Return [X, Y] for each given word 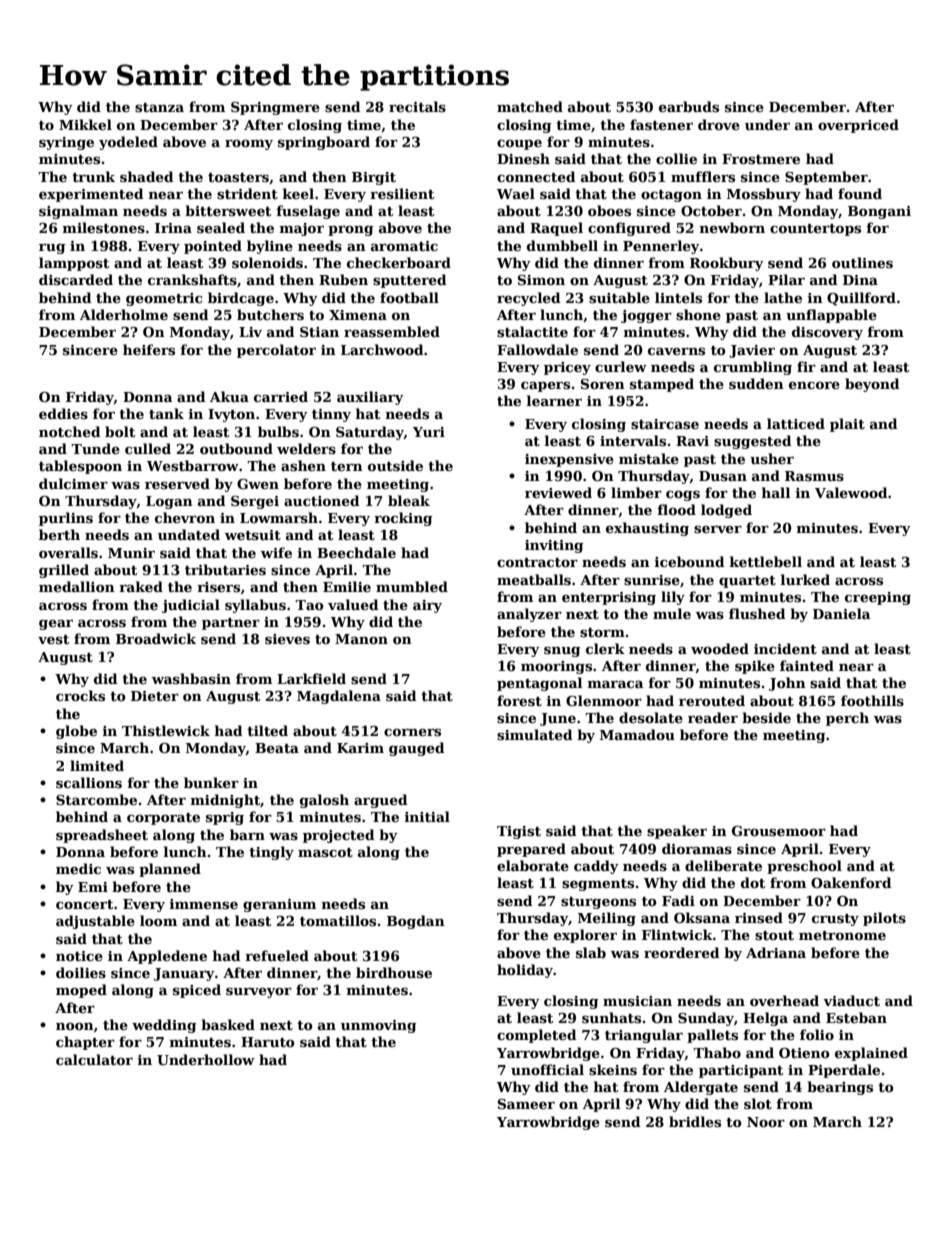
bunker [211, 782]
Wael [516, 193]
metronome [842, 935]
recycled [528, 299]
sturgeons [598, 903]
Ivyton [231, 415]
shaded [146, 176]
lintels [678, 297]
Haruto [268, 1042]
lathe [783, 297]
